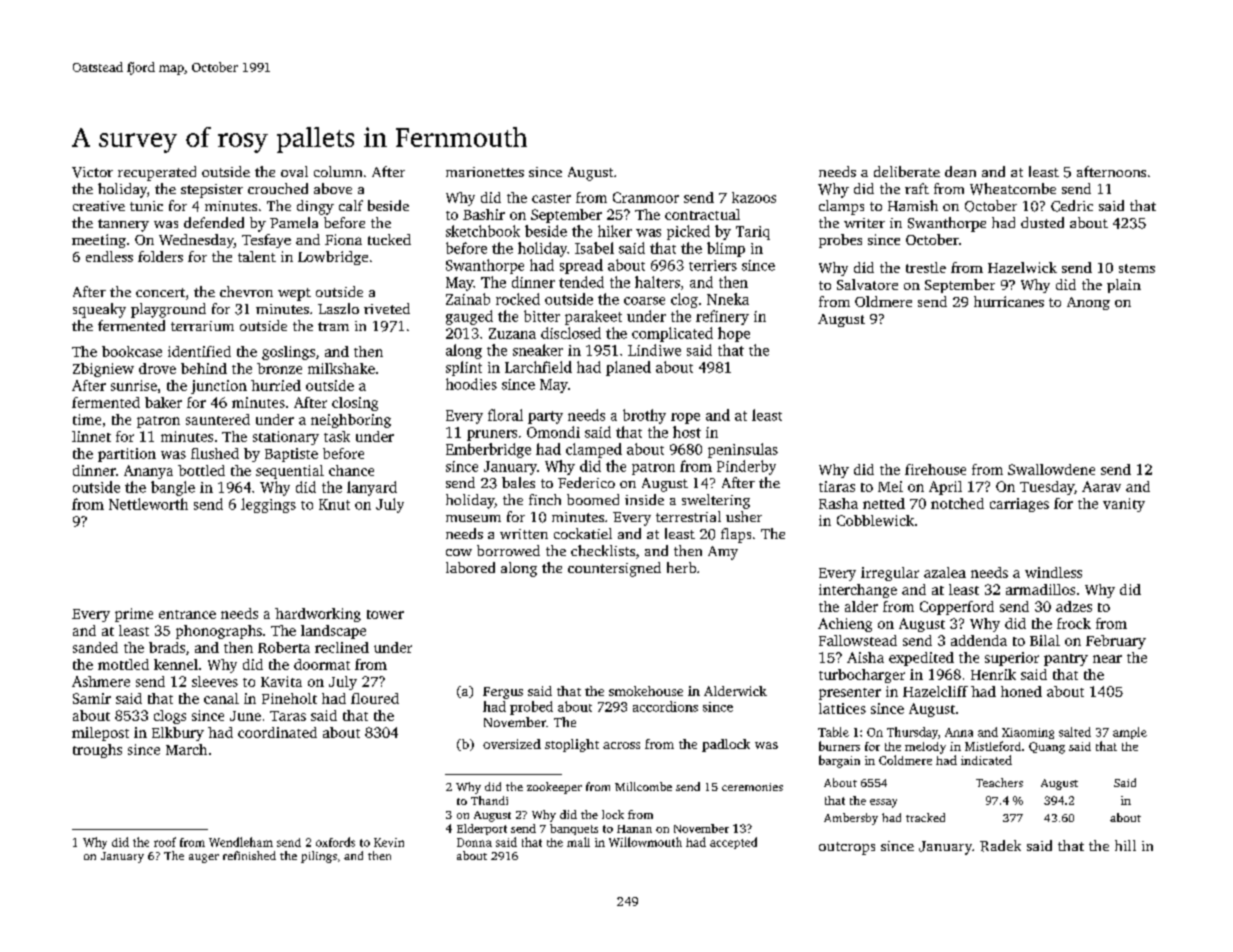 This image has height=952, width=1233. I want to click on auger, so click(204, 858).
